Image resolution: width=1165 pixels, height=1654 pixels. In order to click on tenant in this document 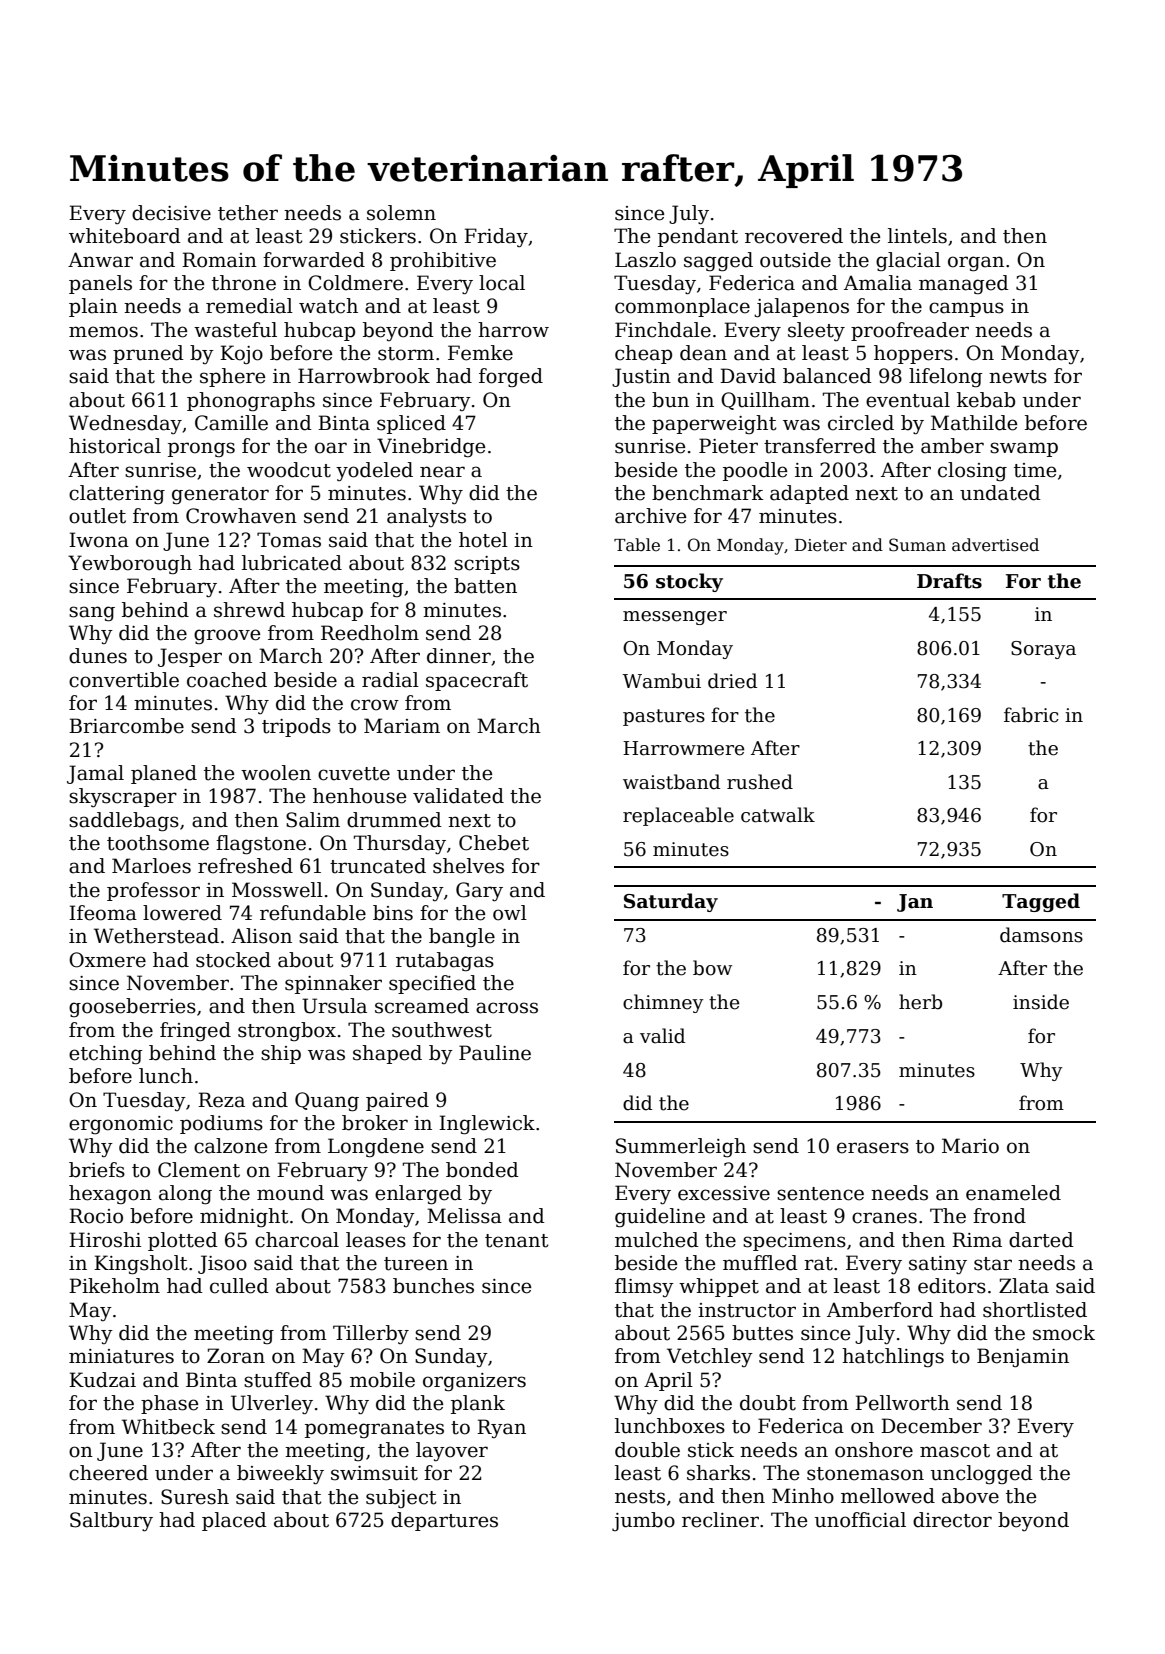, I will do `click(517, 1241)`.
